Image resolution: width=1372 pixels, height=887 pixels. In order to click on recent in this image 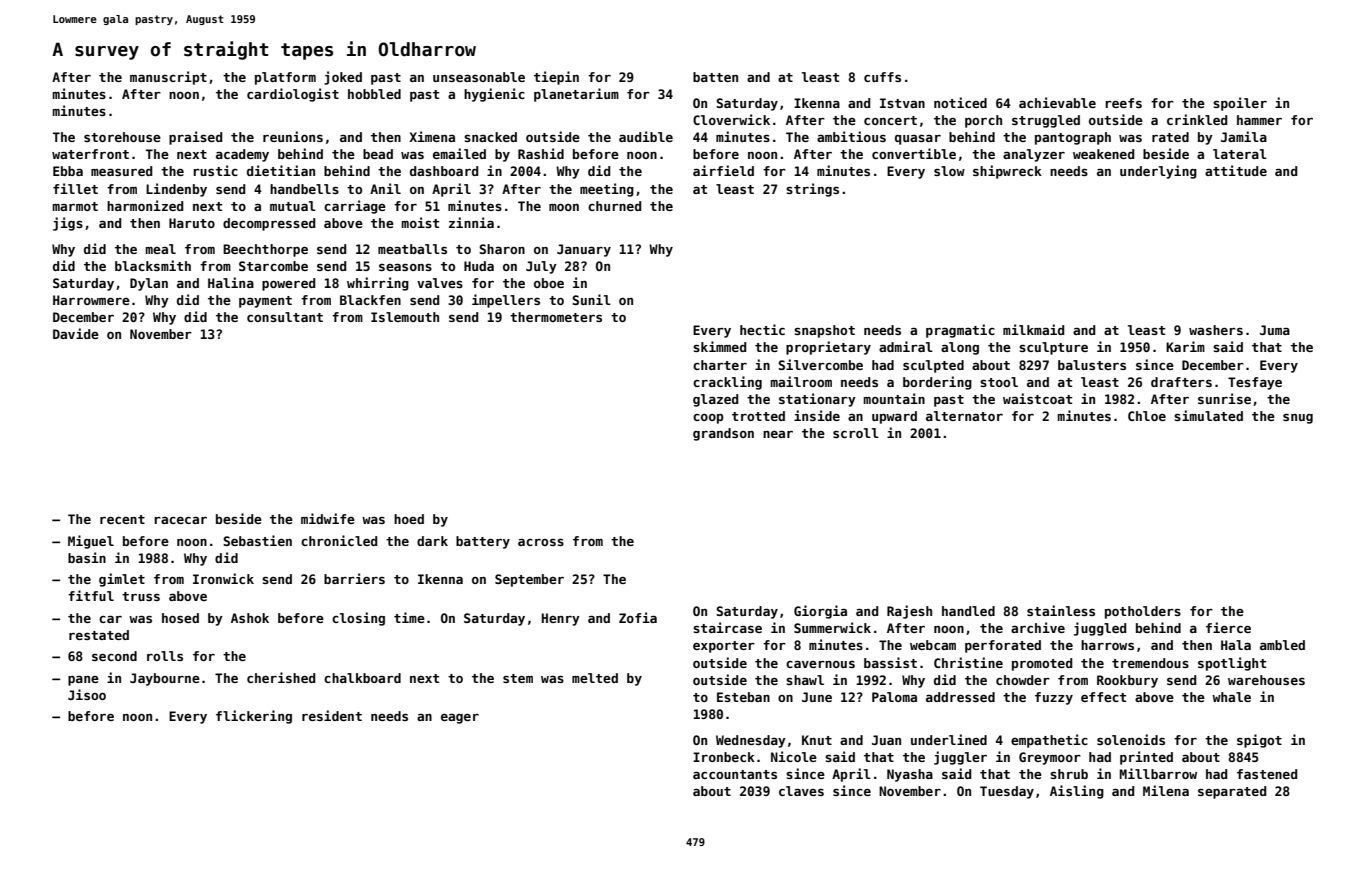, I will do `click(122, 519)`.
